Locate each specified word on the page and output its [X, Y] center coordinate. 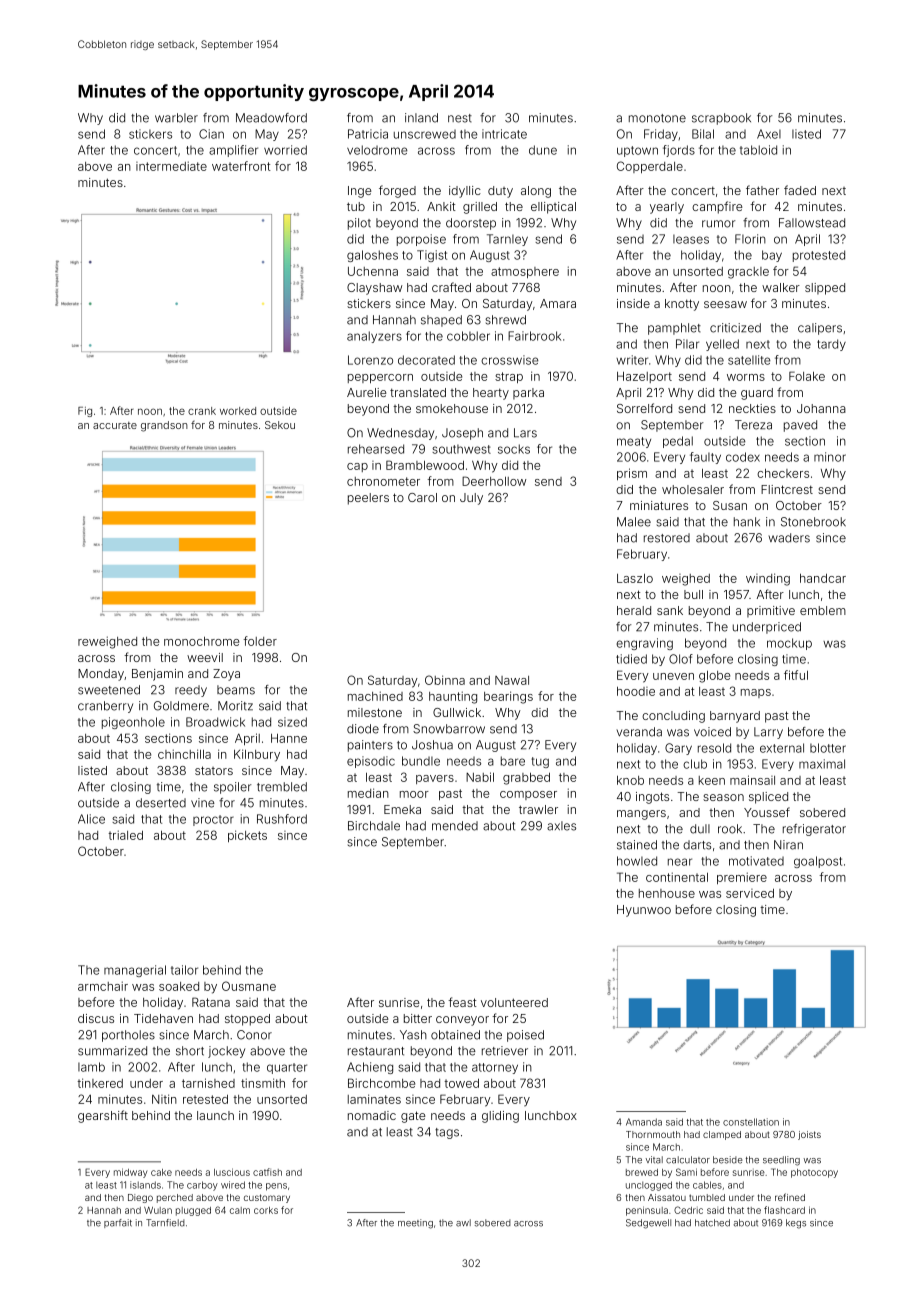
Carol [422, 497]
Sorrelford [644, 408]
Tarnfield [165, 1223]
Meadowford [271, 118]
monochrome [201, 641]
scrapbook [721, 119]
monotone [657, 118]
